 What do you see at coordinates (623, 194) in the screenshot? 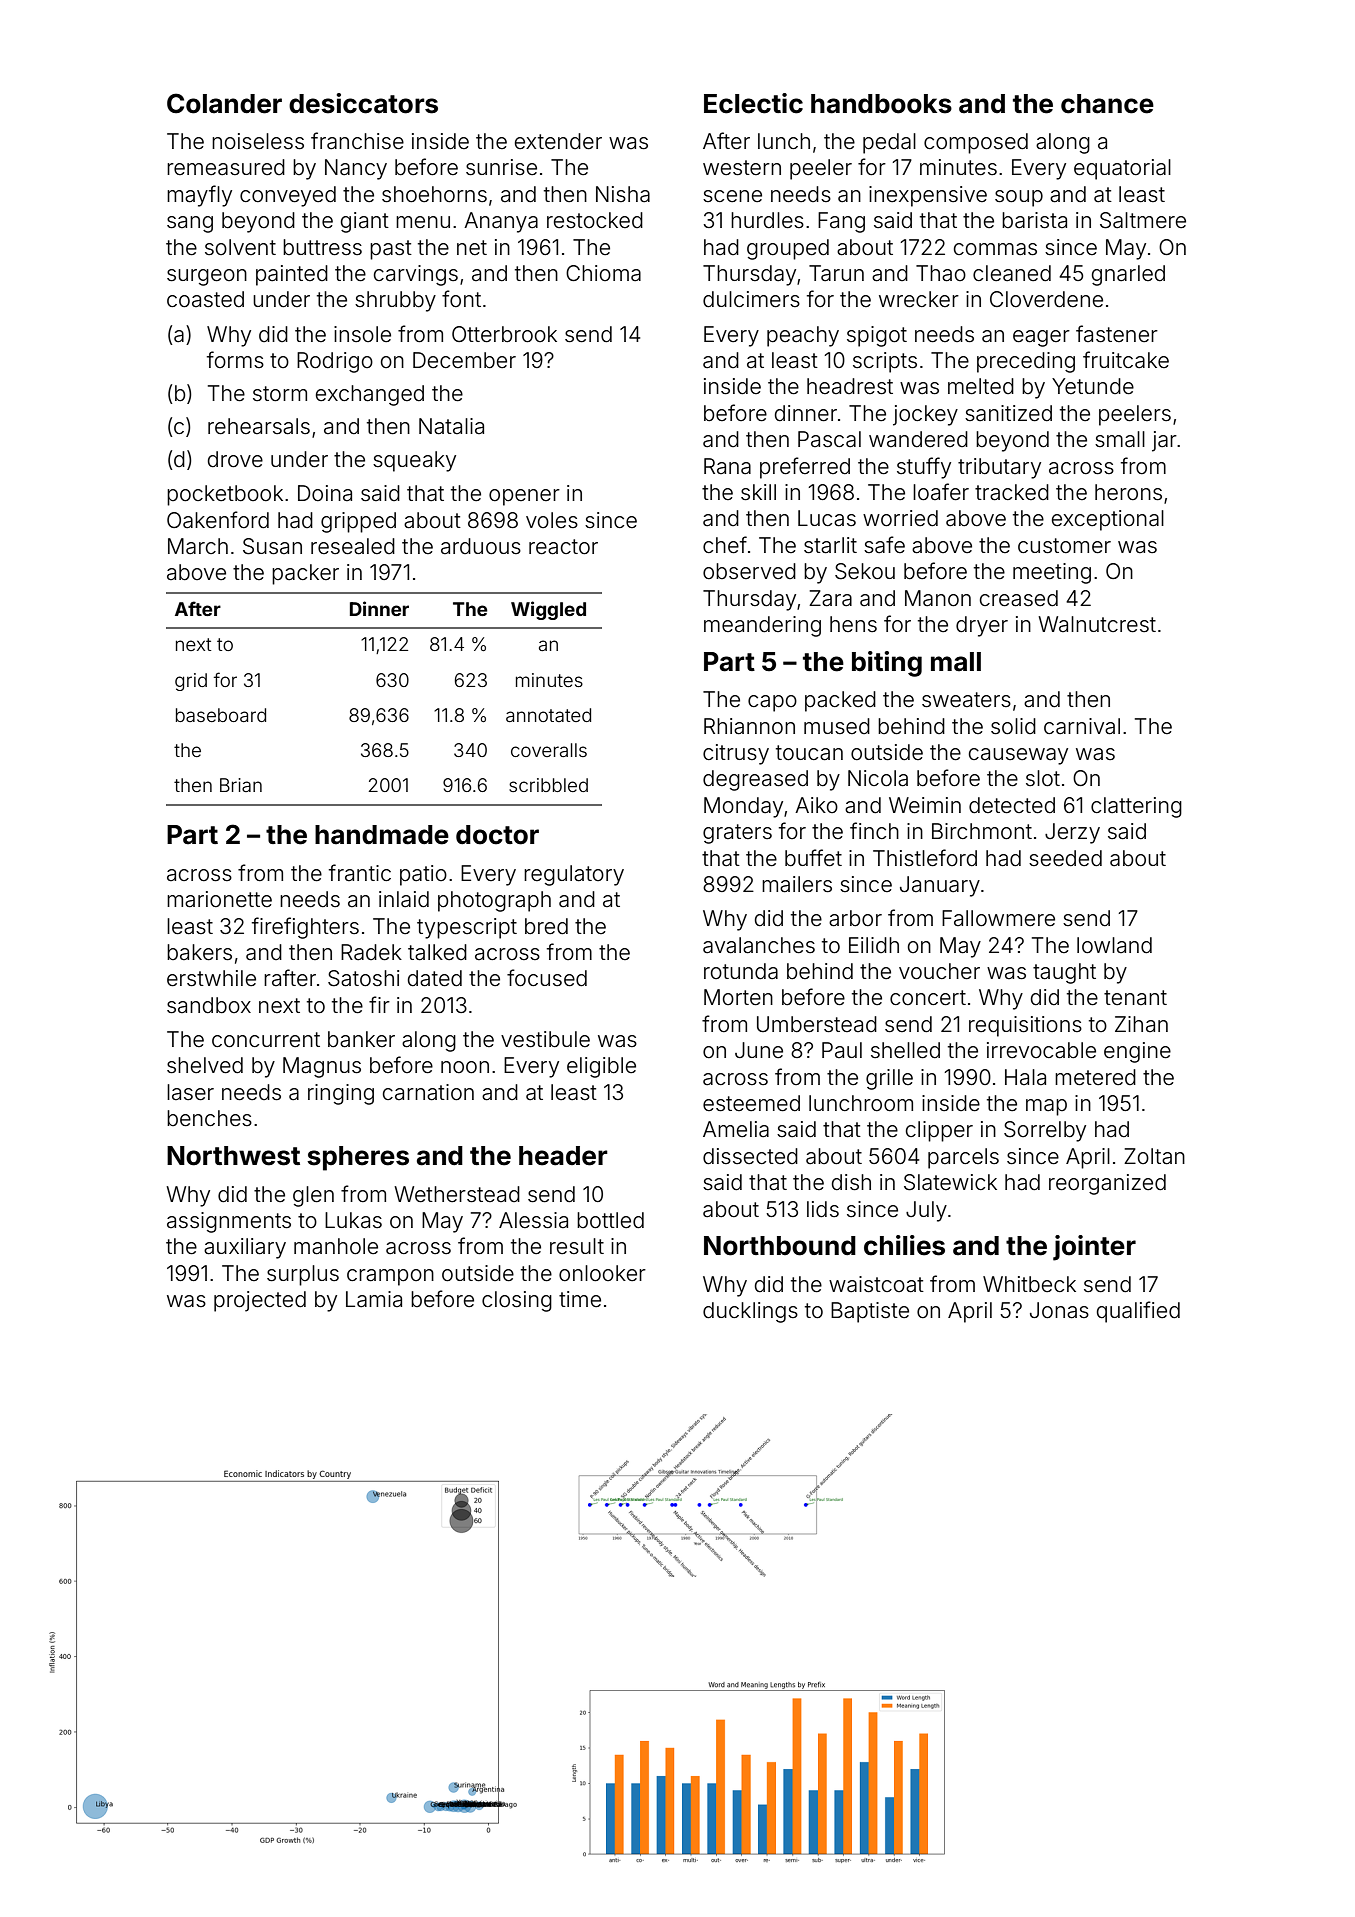
I see `Nisha` at bounding box center [623, 194].
